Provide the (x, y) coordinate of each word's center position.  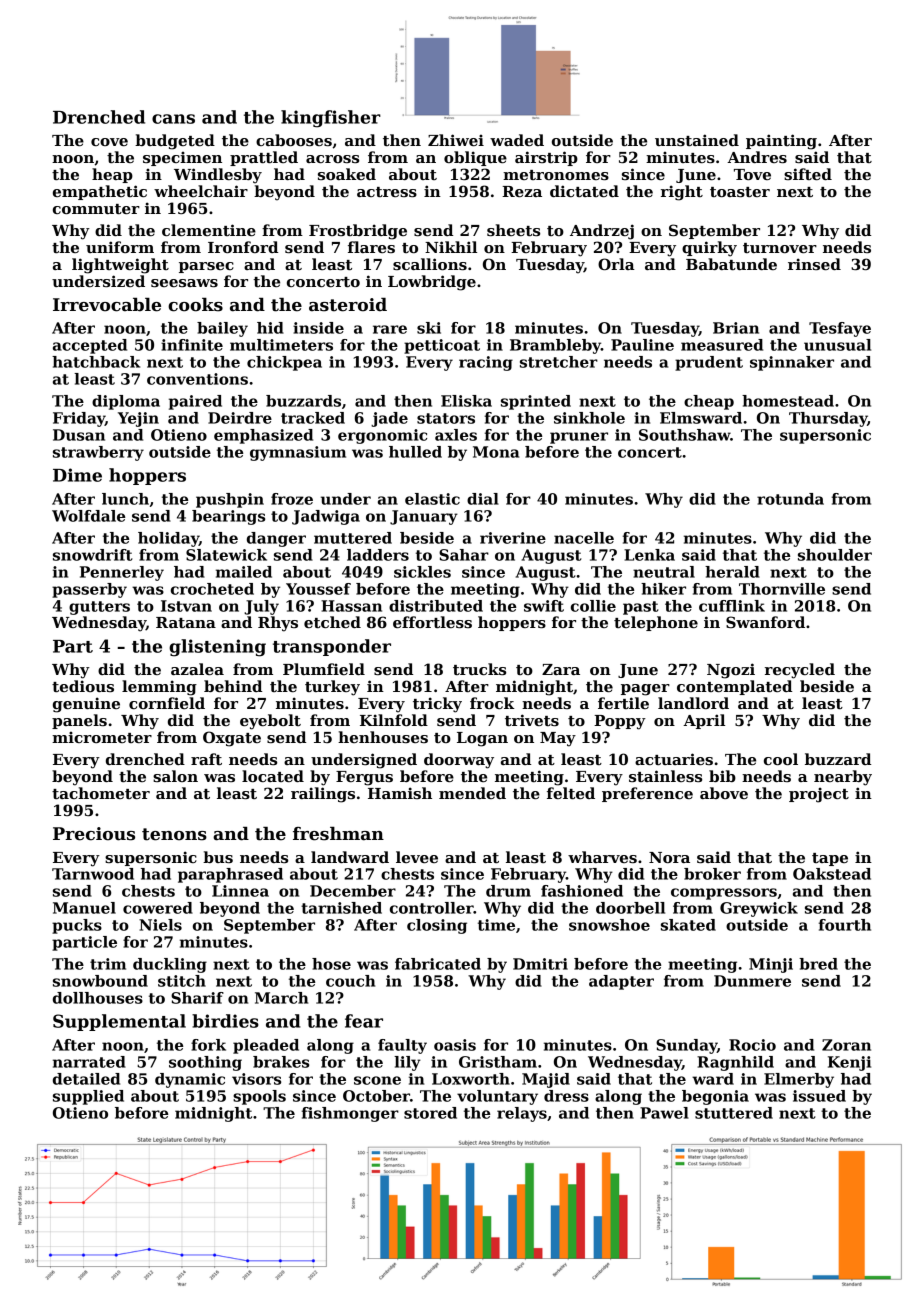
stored (430, 1113)
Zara (561, 669)
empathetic (100, 192)
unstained (697, 140)
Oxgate (232, 739)
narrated (89, 1062)
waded (517, 140)
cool (781, 759)
